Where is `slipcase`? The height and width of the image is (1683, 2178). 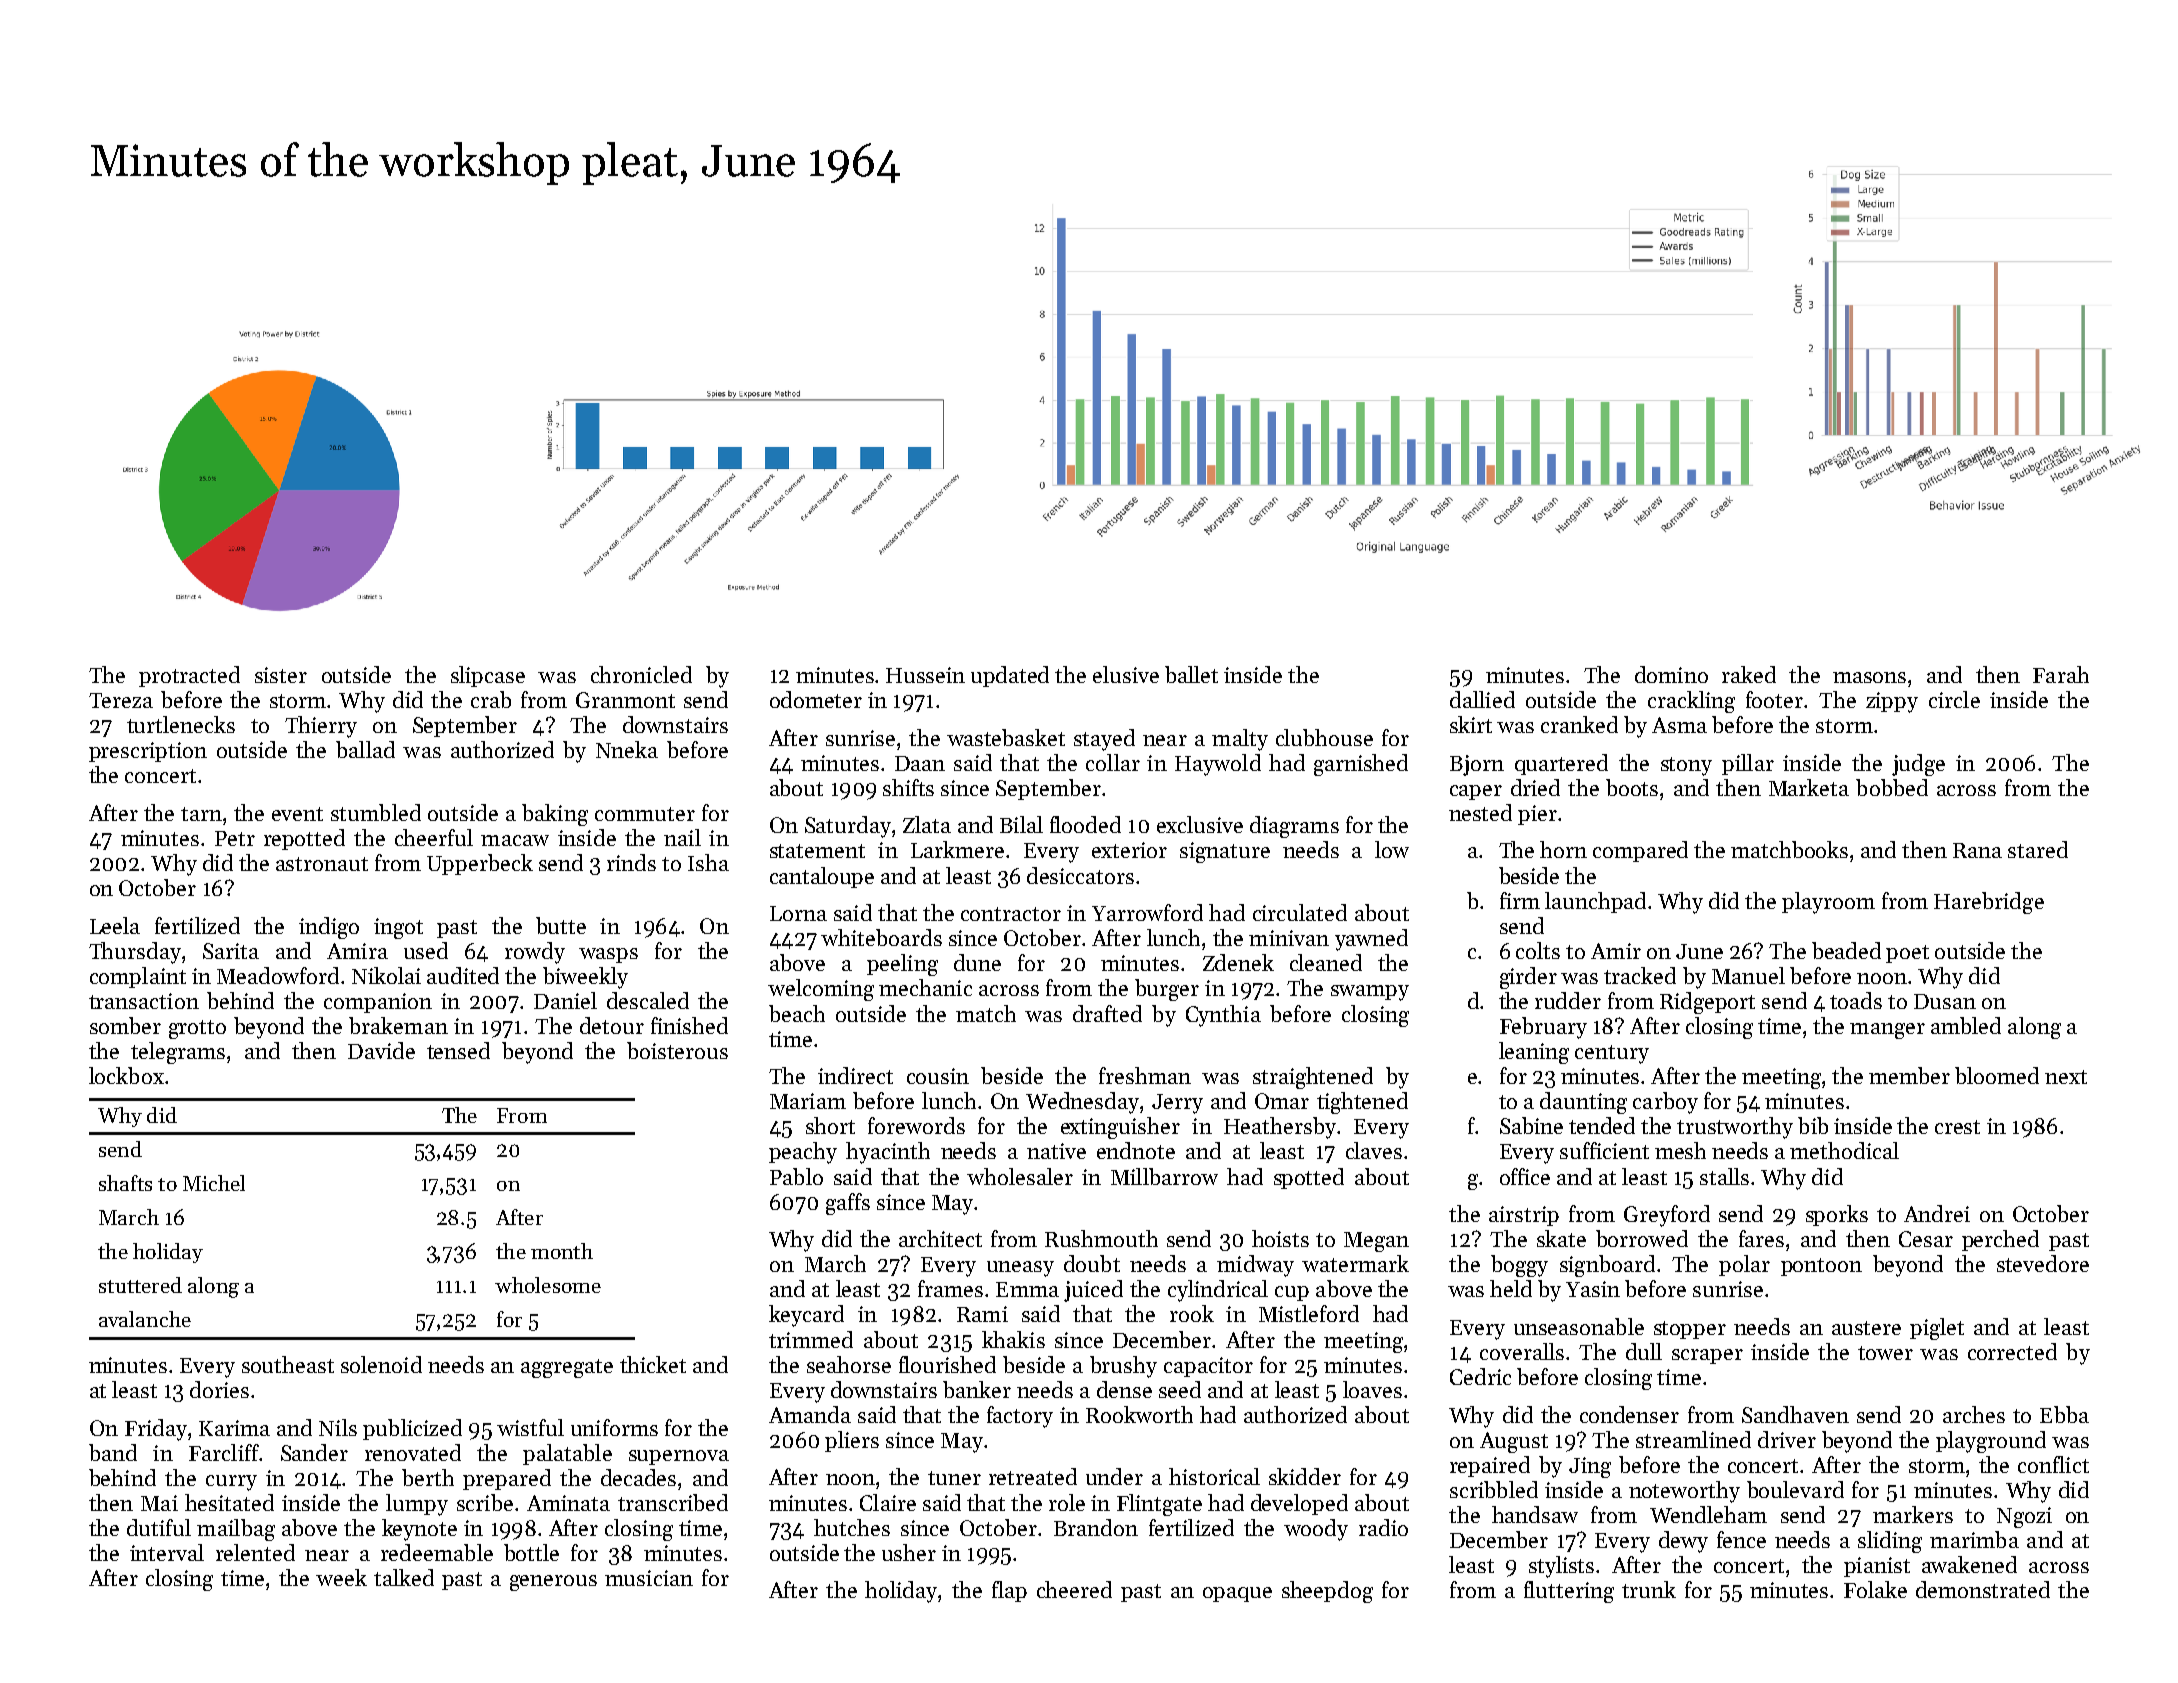 slipcase is located at coordinates (488, 676).
